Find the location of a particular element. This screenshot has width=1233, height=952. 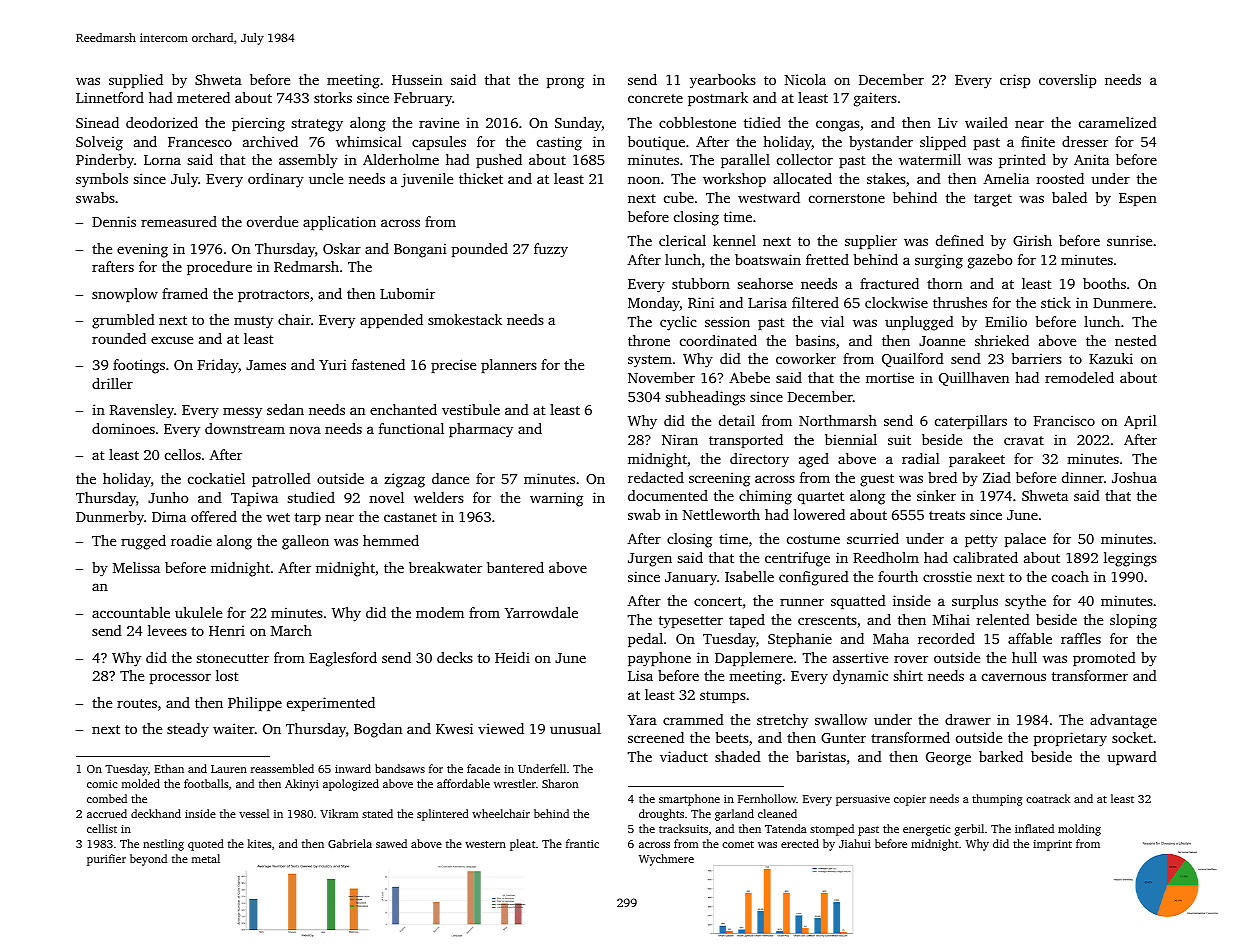

Dunmerby is located at coordinates (110, 518).
